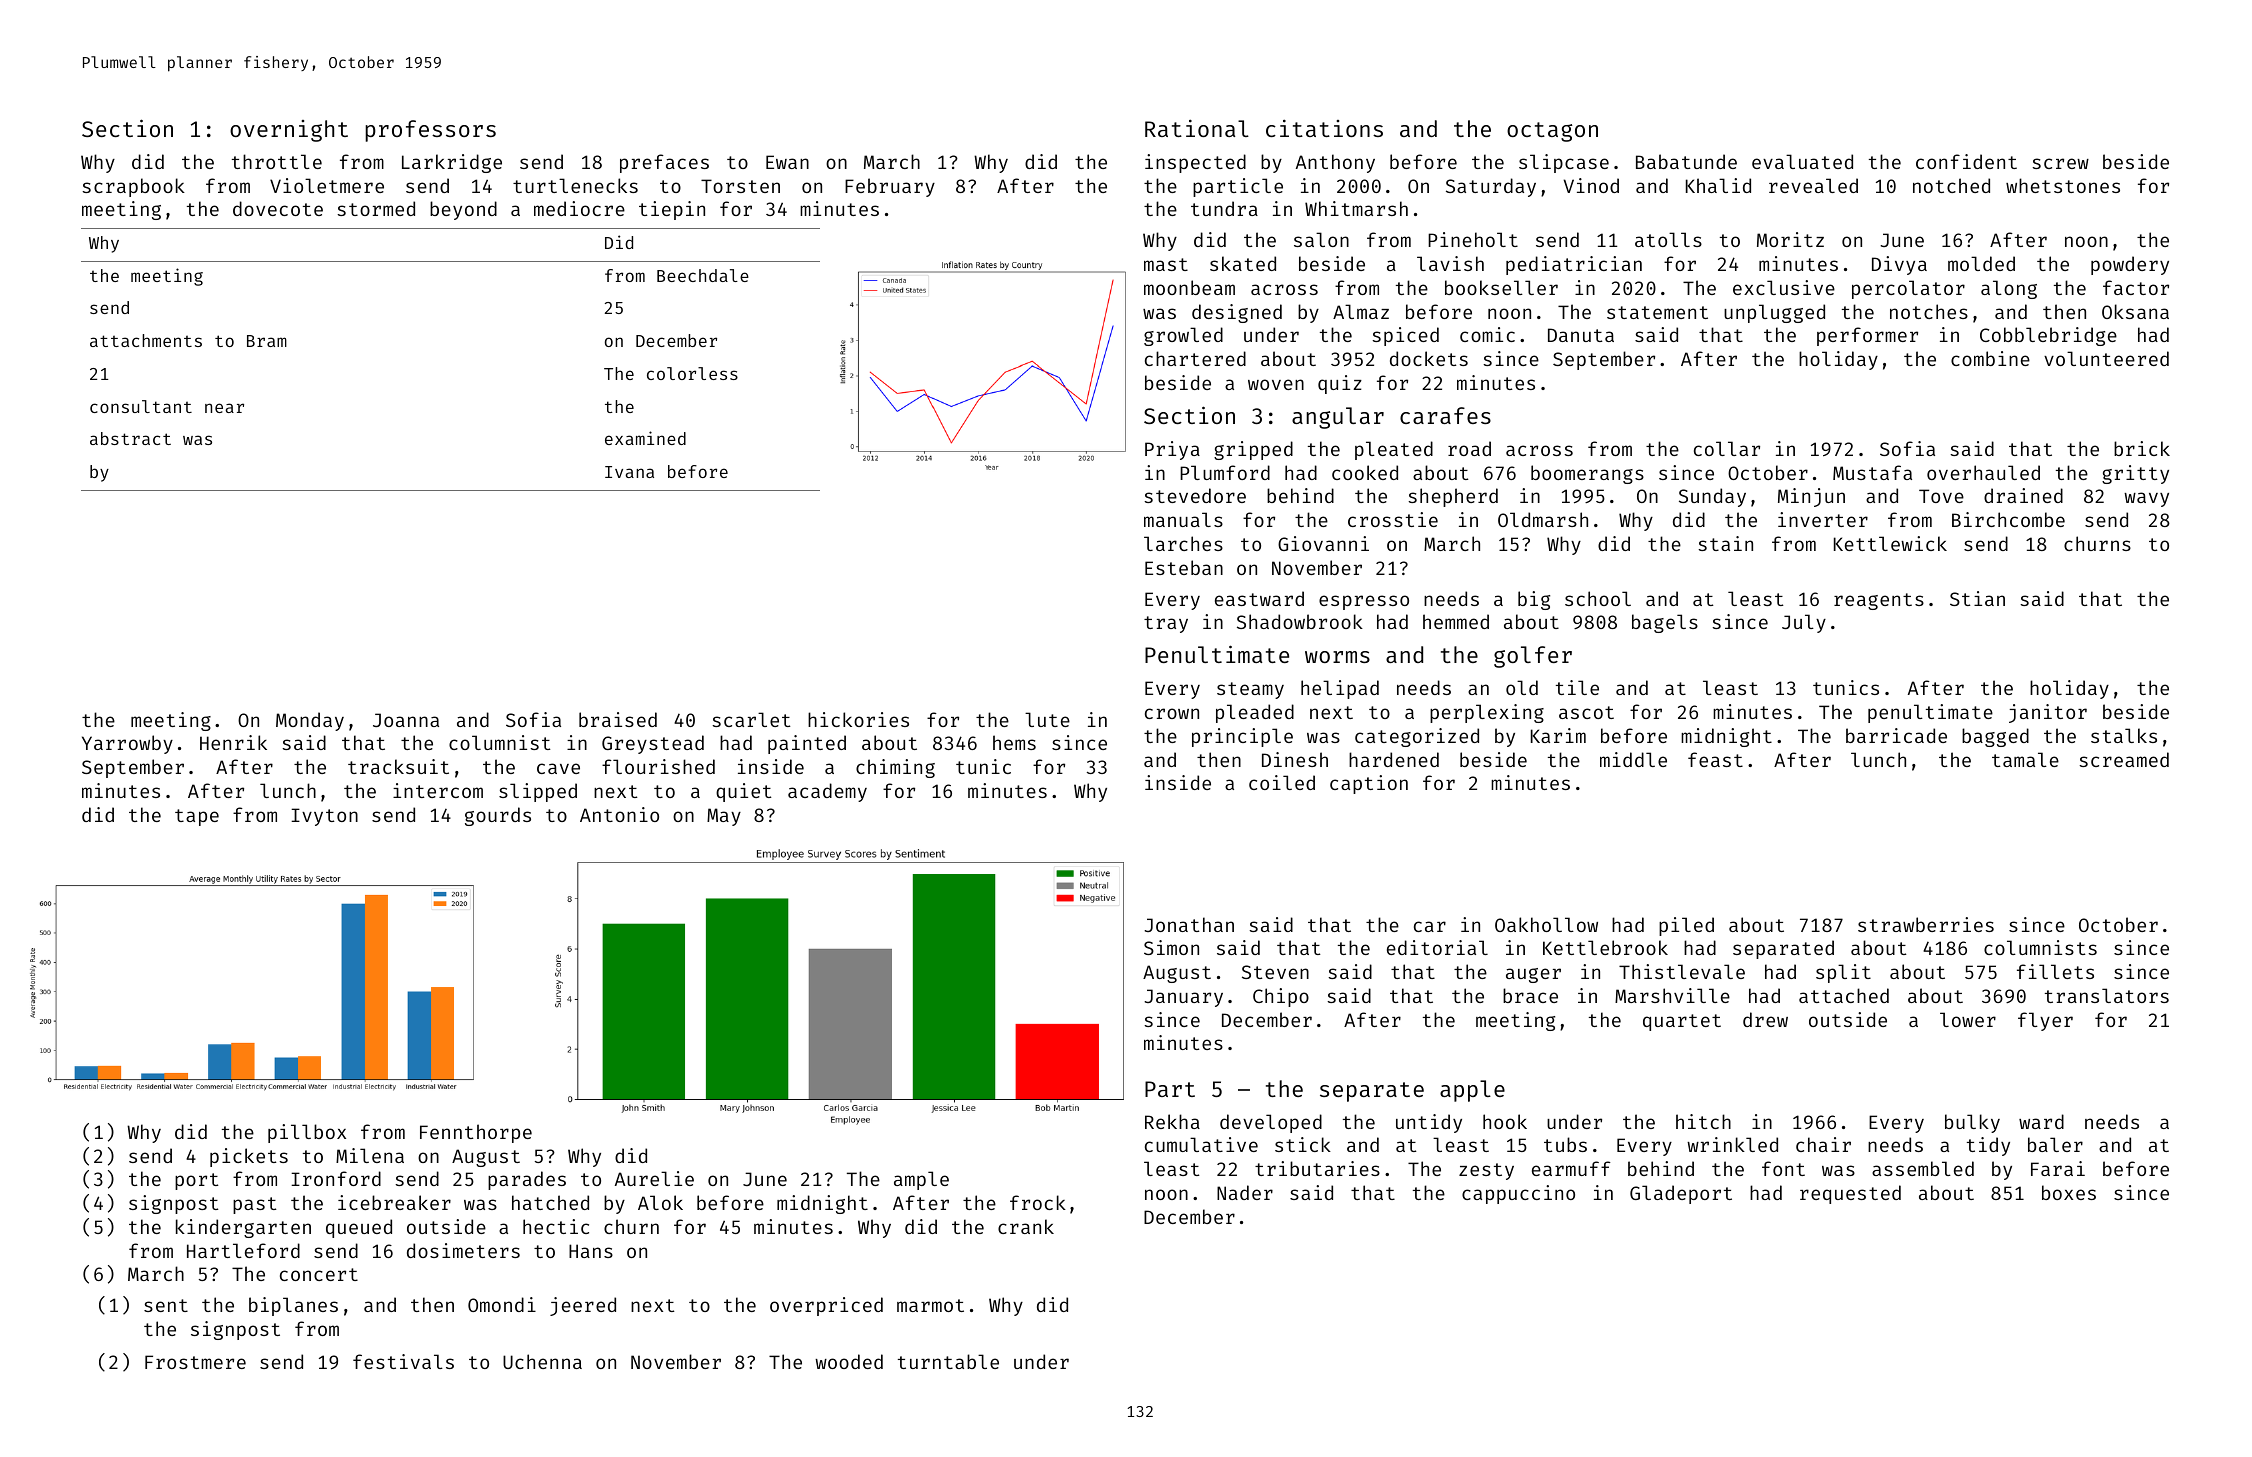  I want to click on octagon, so click(1552, 132).
